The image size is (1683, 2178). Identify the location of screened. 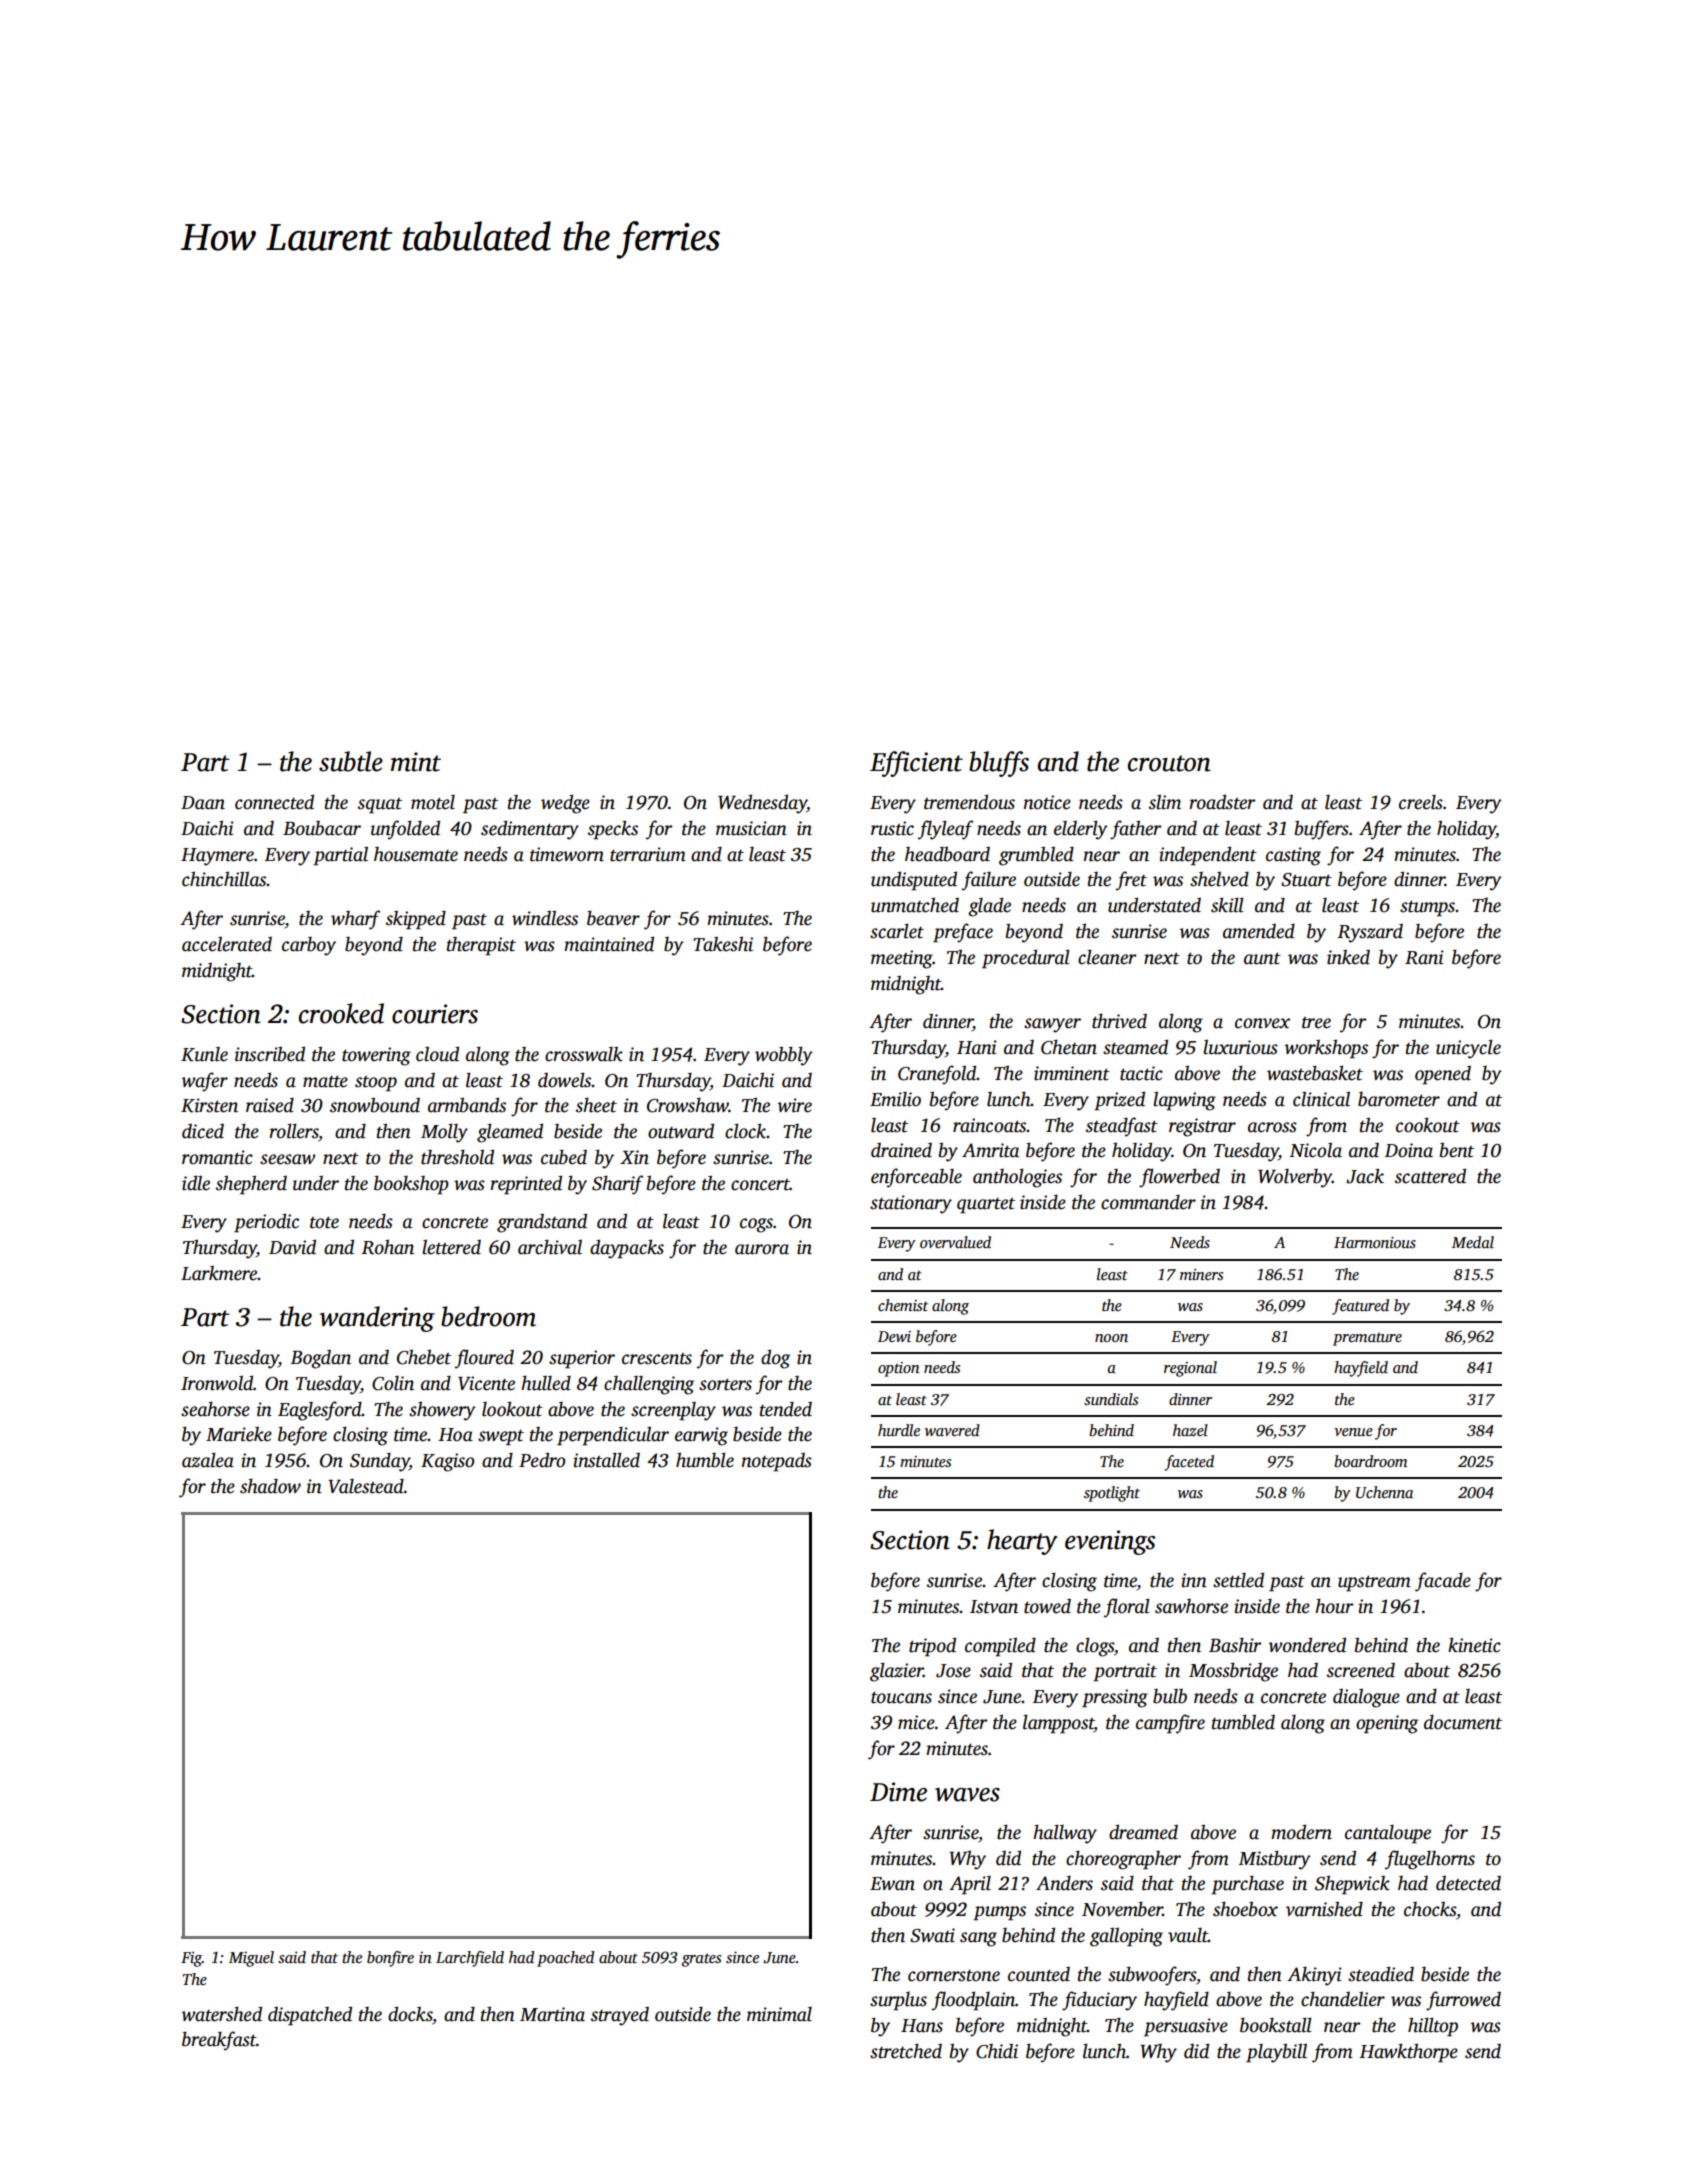
(1361, 1670).
